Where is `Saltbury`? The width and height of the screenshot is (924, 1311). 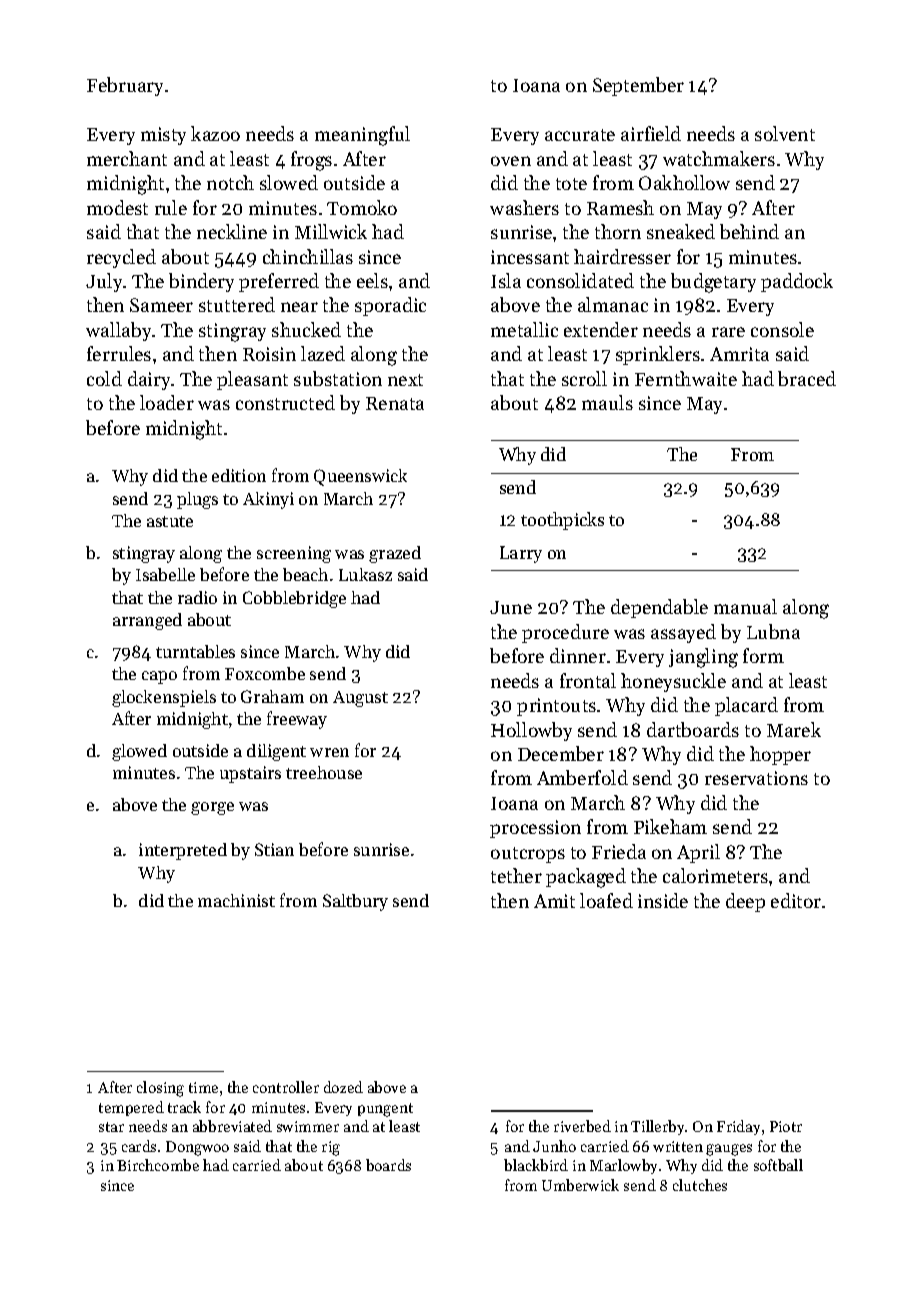
Saltbury is located at coordinates (355, 902).
